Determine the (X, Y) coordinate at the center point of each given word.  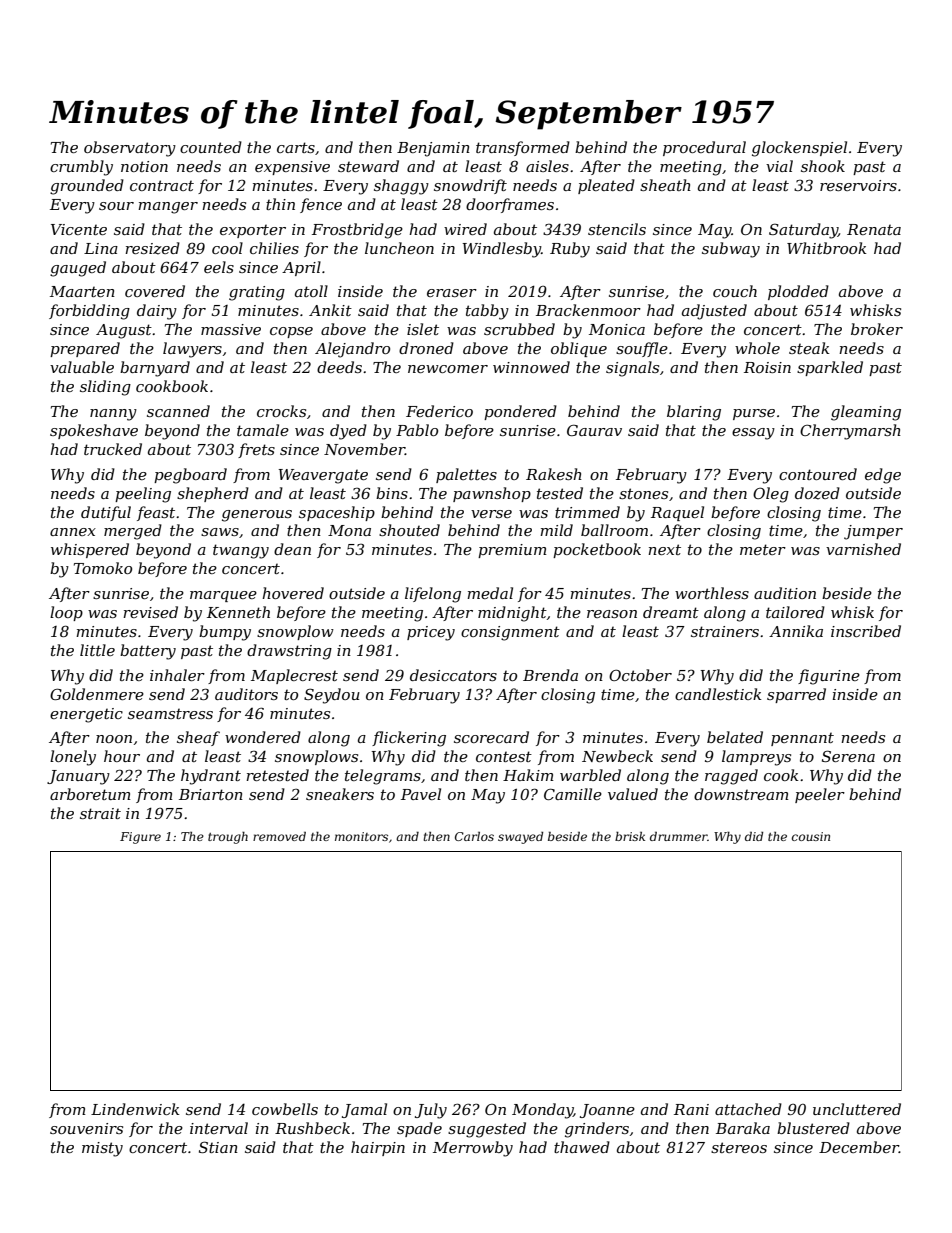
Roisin (767, 367)
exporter (253, 231)
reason (612, 614)
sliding (105, 388)
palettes (466, 475)
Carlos (474, 836)
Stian (218, 1147)
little (97, 650)
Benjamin (433, 149)
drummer (679, 836)
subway (731, 250)
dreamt (671, 612)
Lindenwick (135, 1109)
